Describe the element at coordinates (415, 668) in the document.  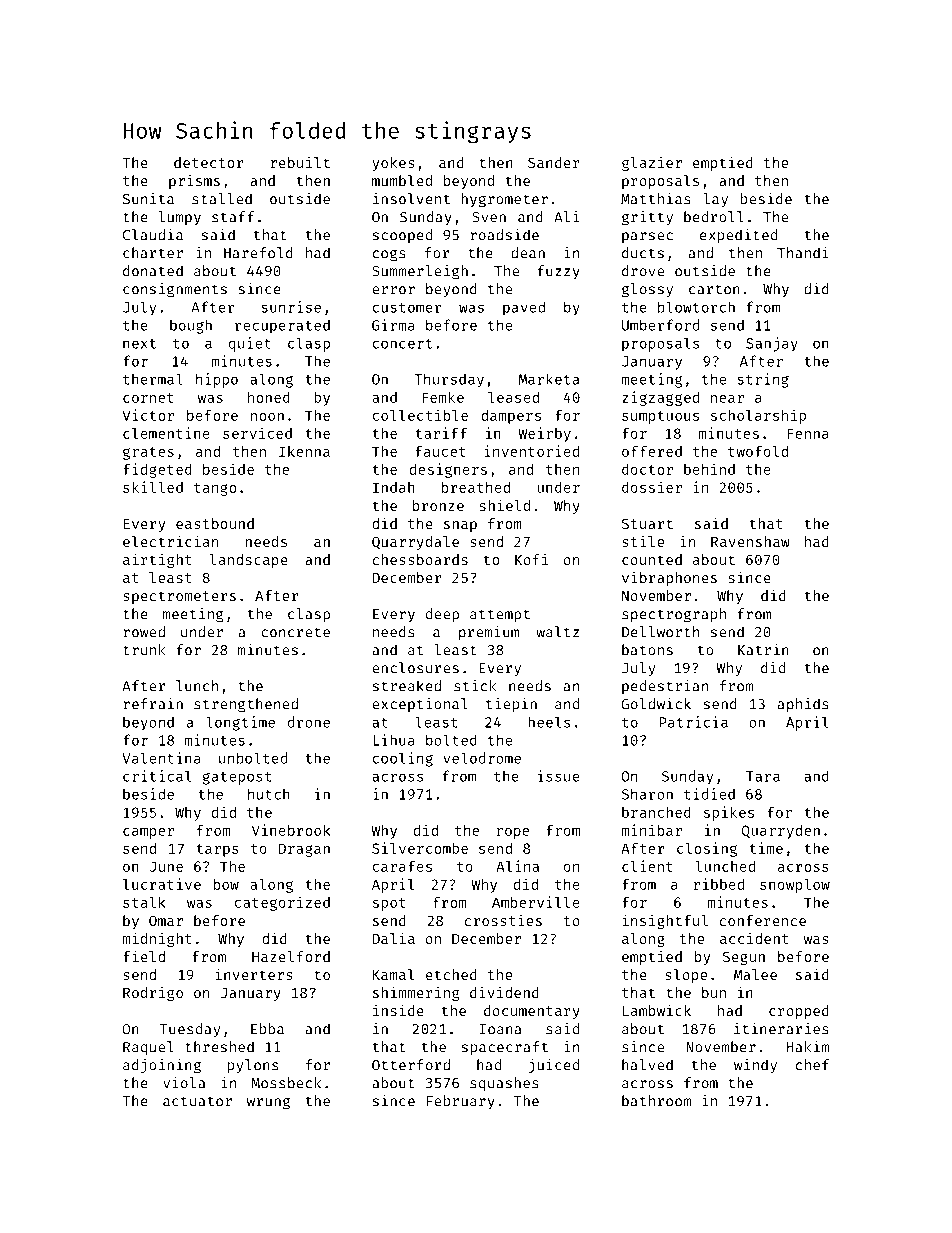
I see `enclosures` at that location.
